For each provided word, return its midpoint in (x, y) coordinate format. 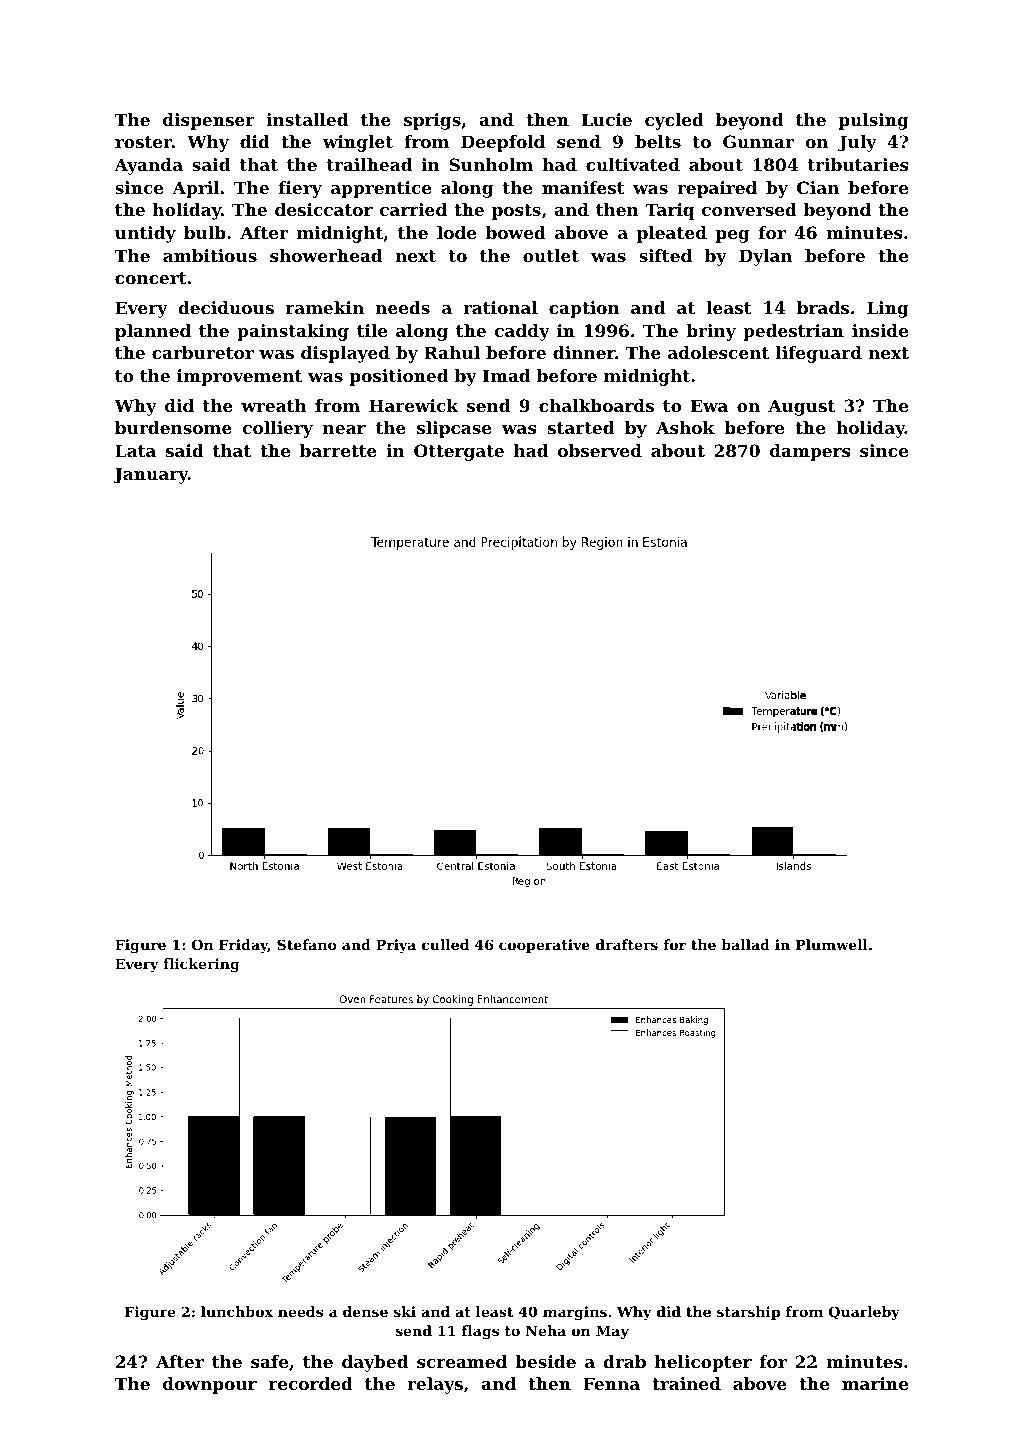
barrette (338, 450)
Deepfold (503, 143)
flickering (201, 965)
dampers (810, 452)
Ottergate (459, 452)
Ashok (685, 427)
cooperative (544, 946)
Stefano (307, 944)
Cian (818, 187)
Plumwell (832, 944)
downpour (210, 1385)
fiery (300, 189)
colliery (278, 429)
